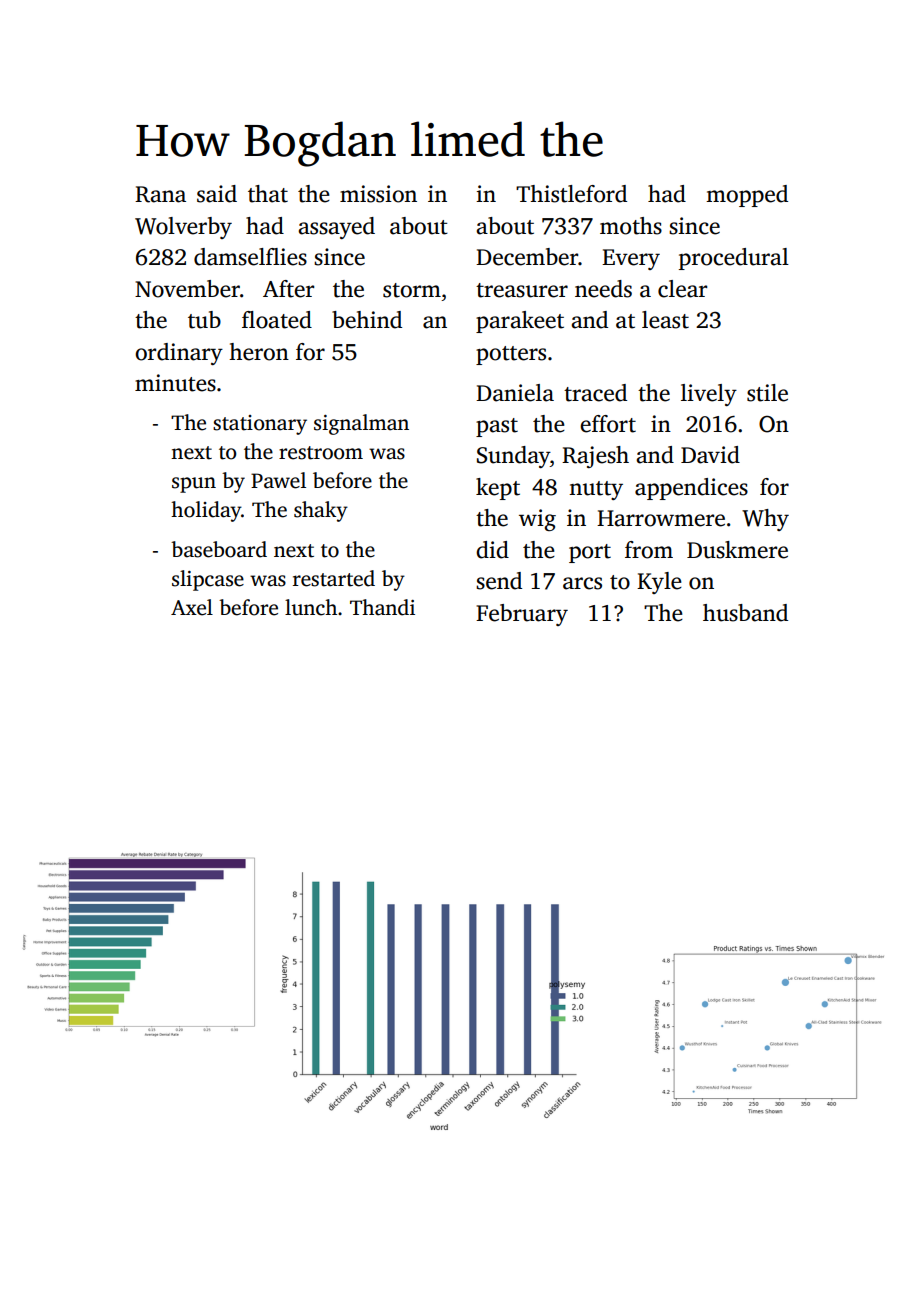 This screenshot has width=924, height=1311. Describe the element at coordinates (682, 289) in the screenshot. I see `clear` at that location.
